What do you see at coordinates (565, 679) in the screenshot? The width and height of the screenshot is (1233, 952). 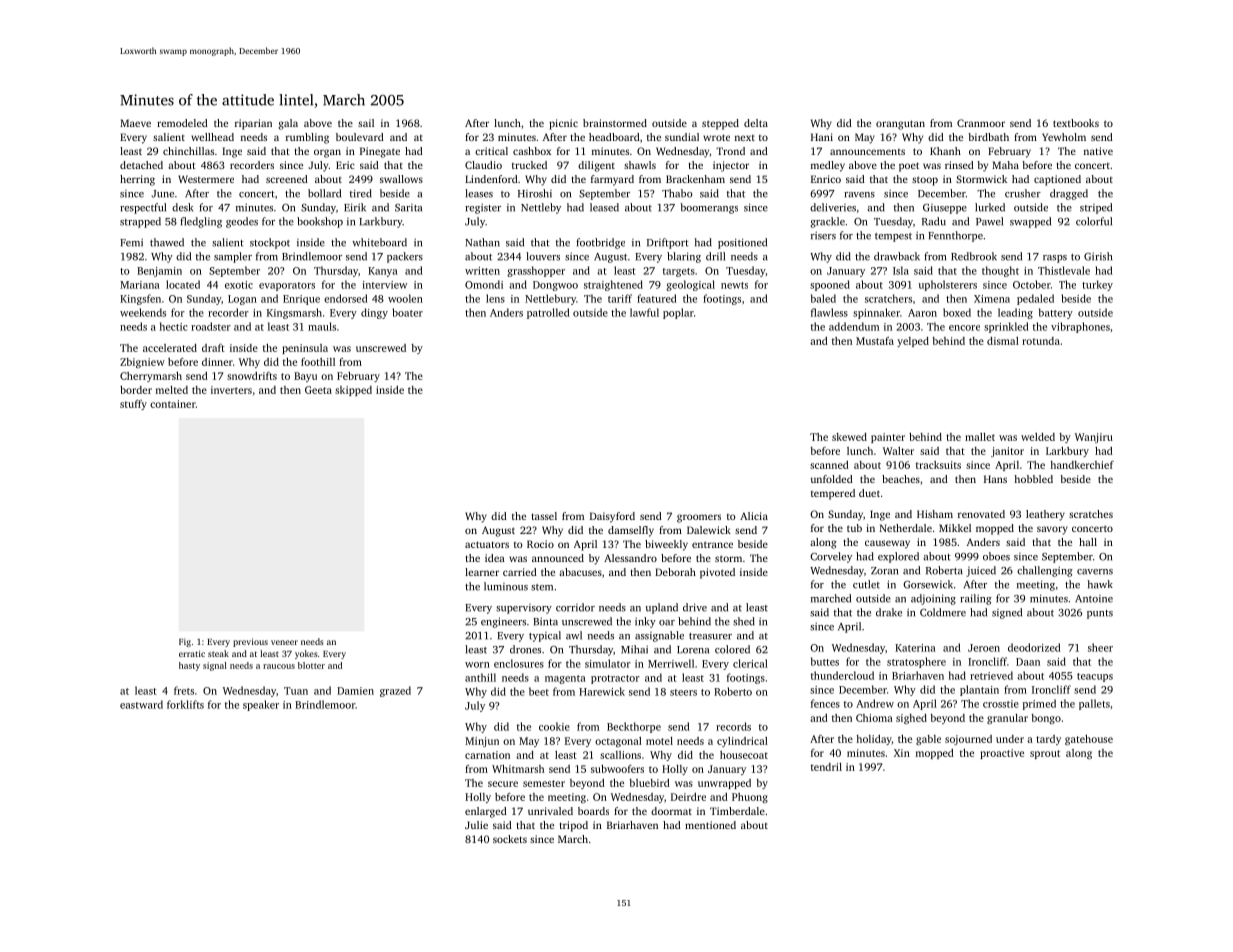 I see `magenta` at bounding box center [565, 679].
